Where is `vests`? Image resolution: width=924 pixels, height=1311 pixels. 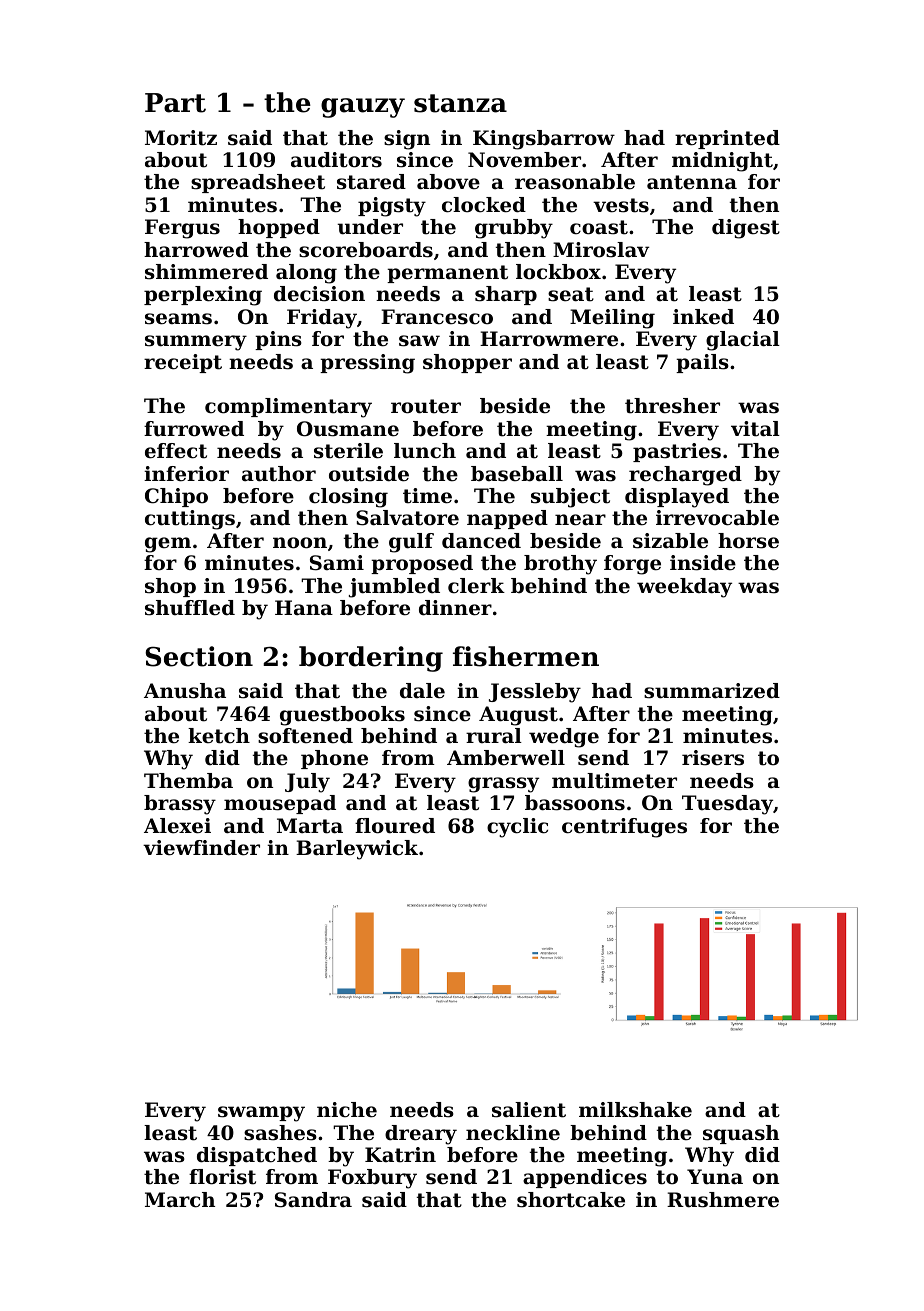
vests is located at coordinates (621, 205).
